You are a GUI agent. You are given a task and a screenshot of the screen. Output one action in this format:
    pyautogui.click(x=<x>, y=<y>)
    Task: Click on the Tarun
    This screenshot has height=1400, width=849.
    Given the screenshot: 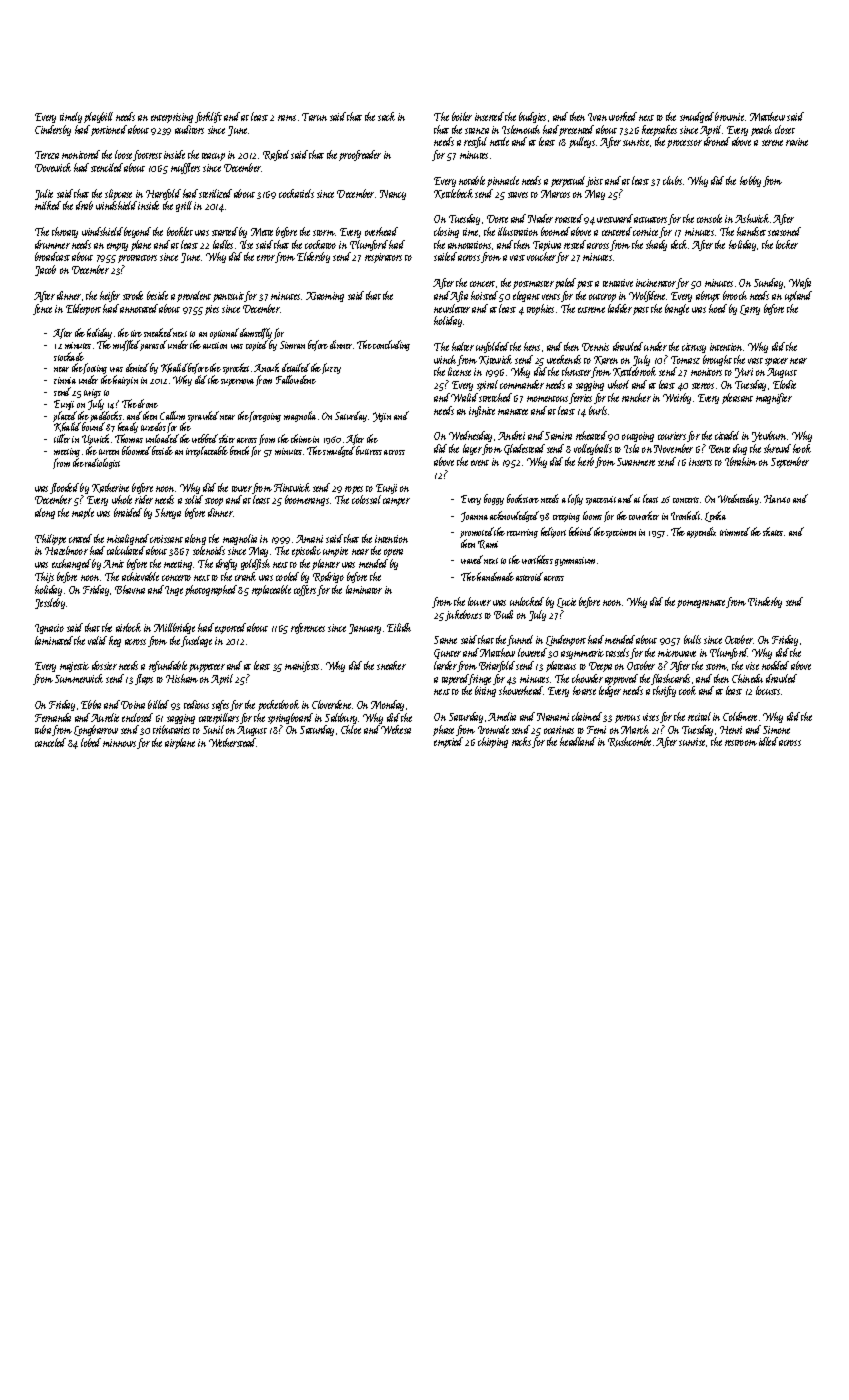 What is the action you would take?
    pyautogui.click(x=314, y=117)
